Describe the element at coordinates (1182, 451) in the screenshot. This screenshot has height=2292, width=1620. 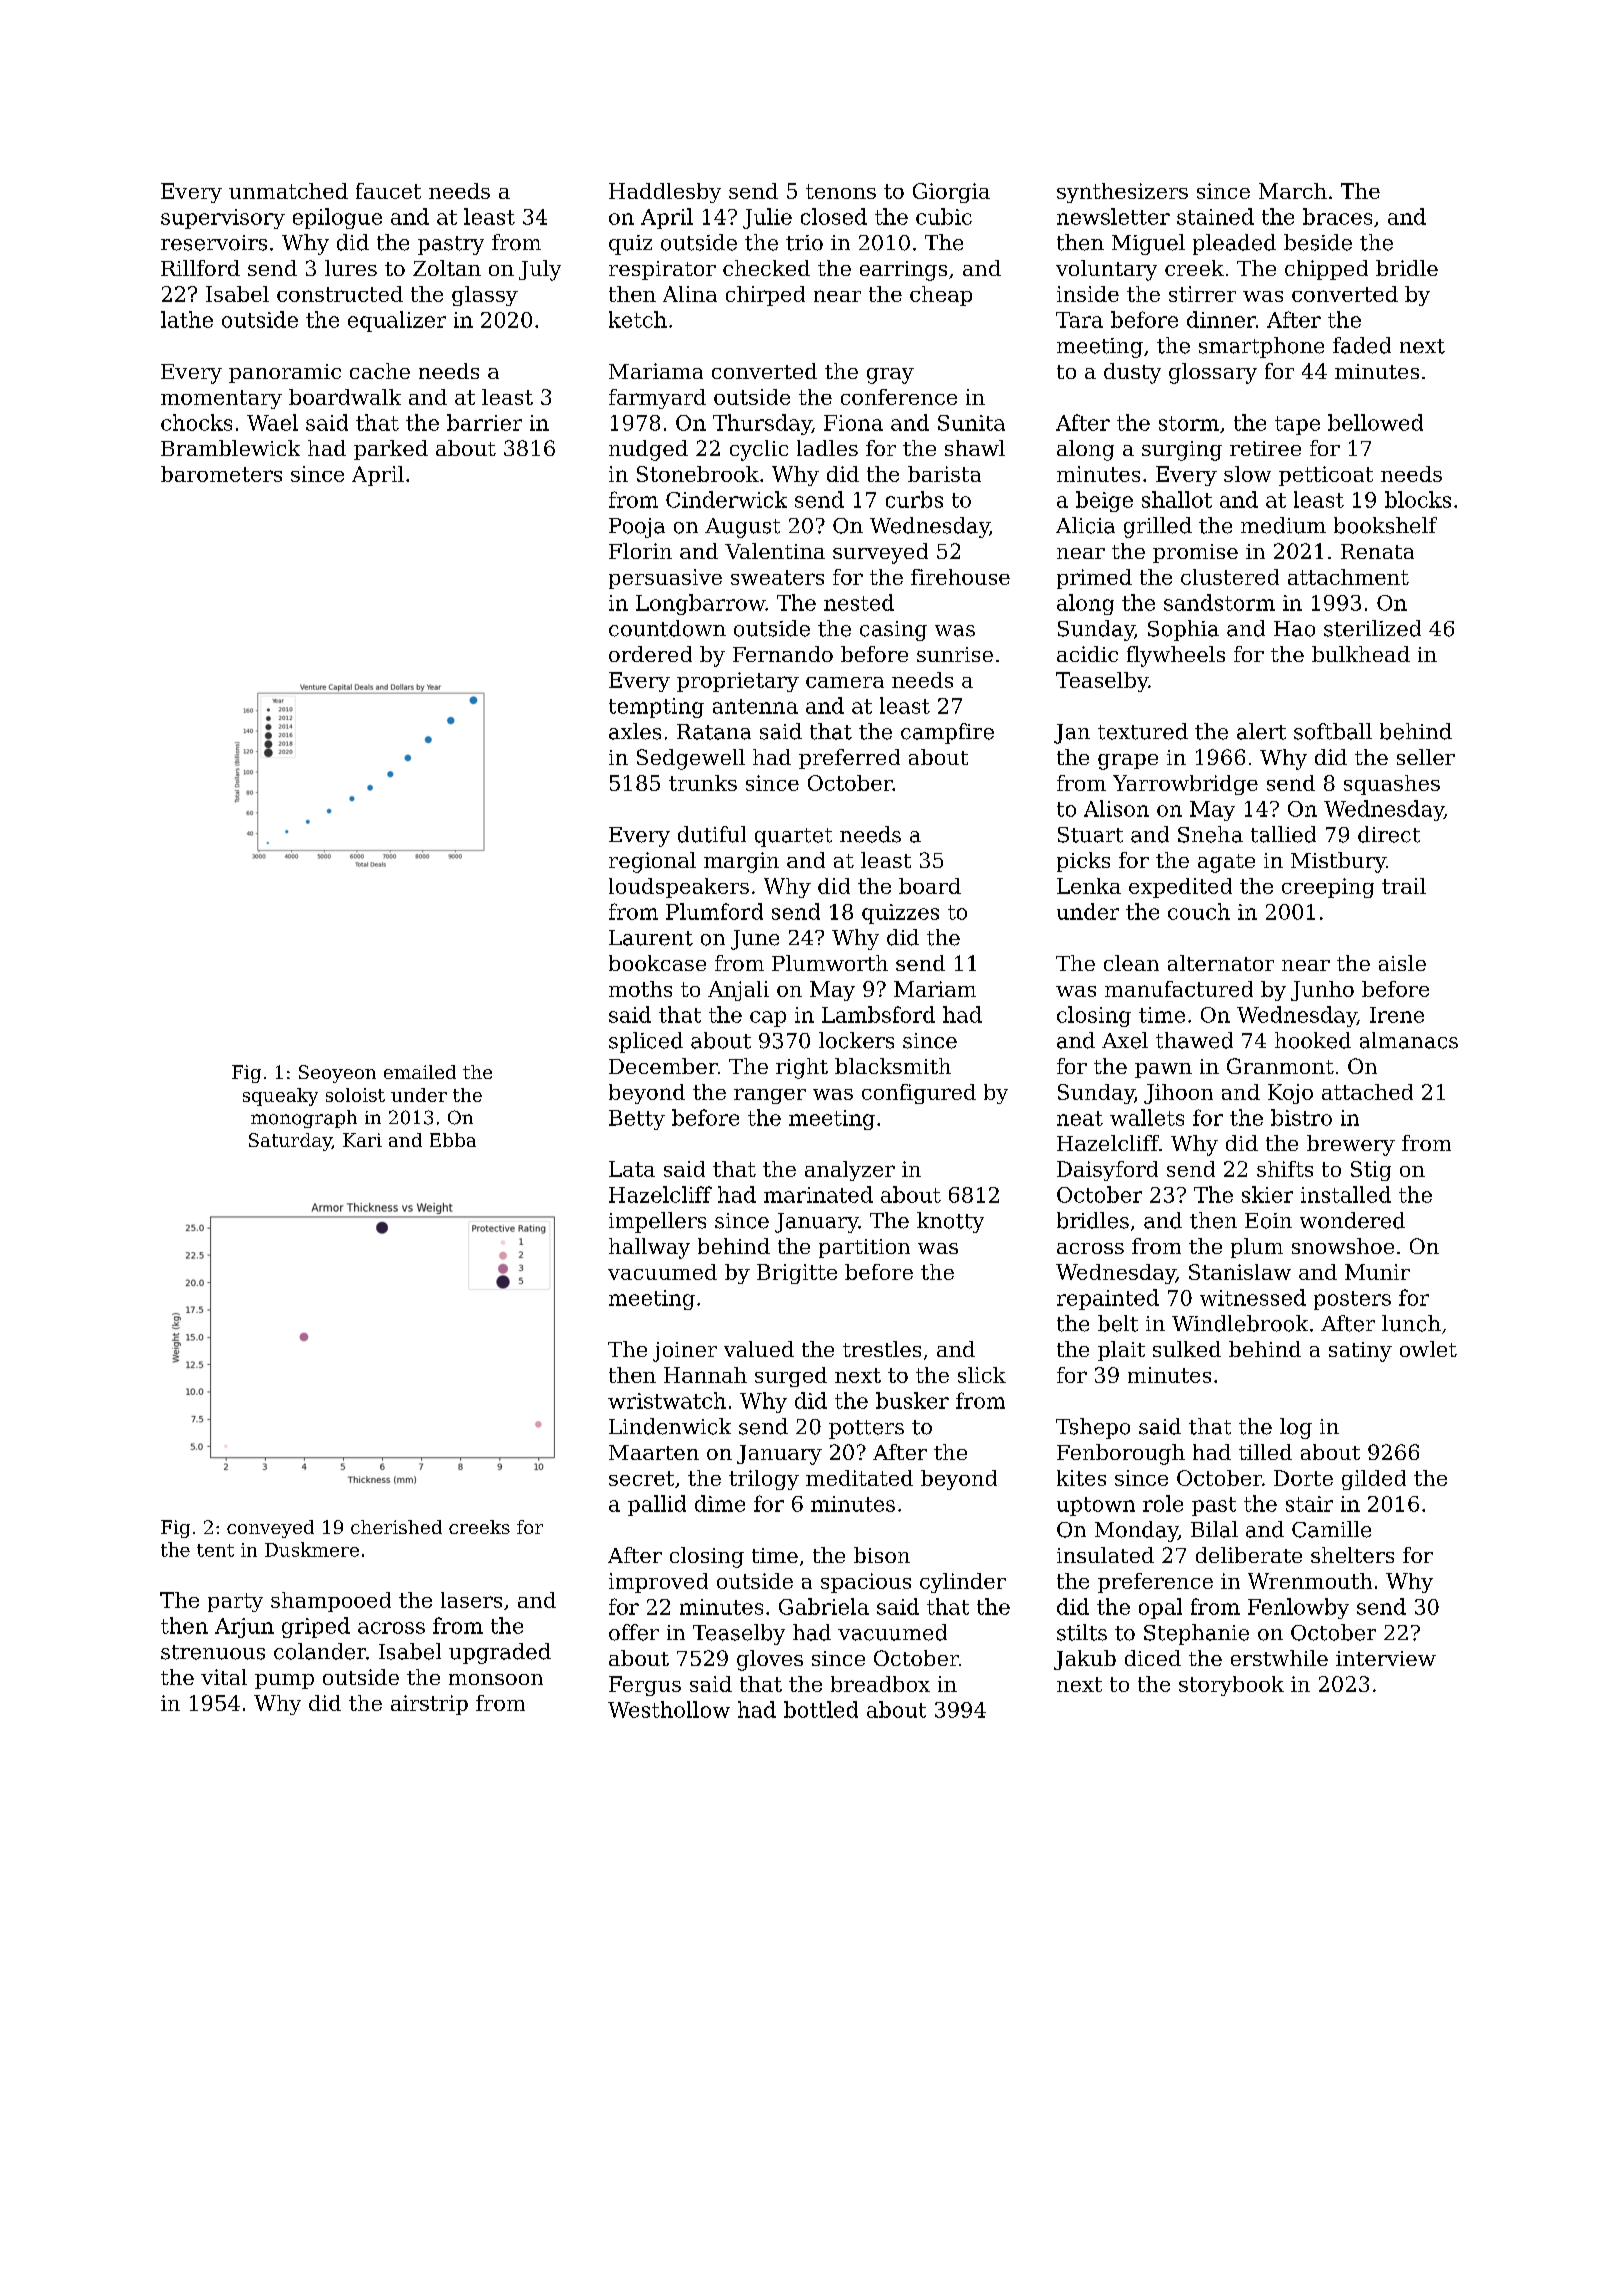
I see `surging` at that location.
